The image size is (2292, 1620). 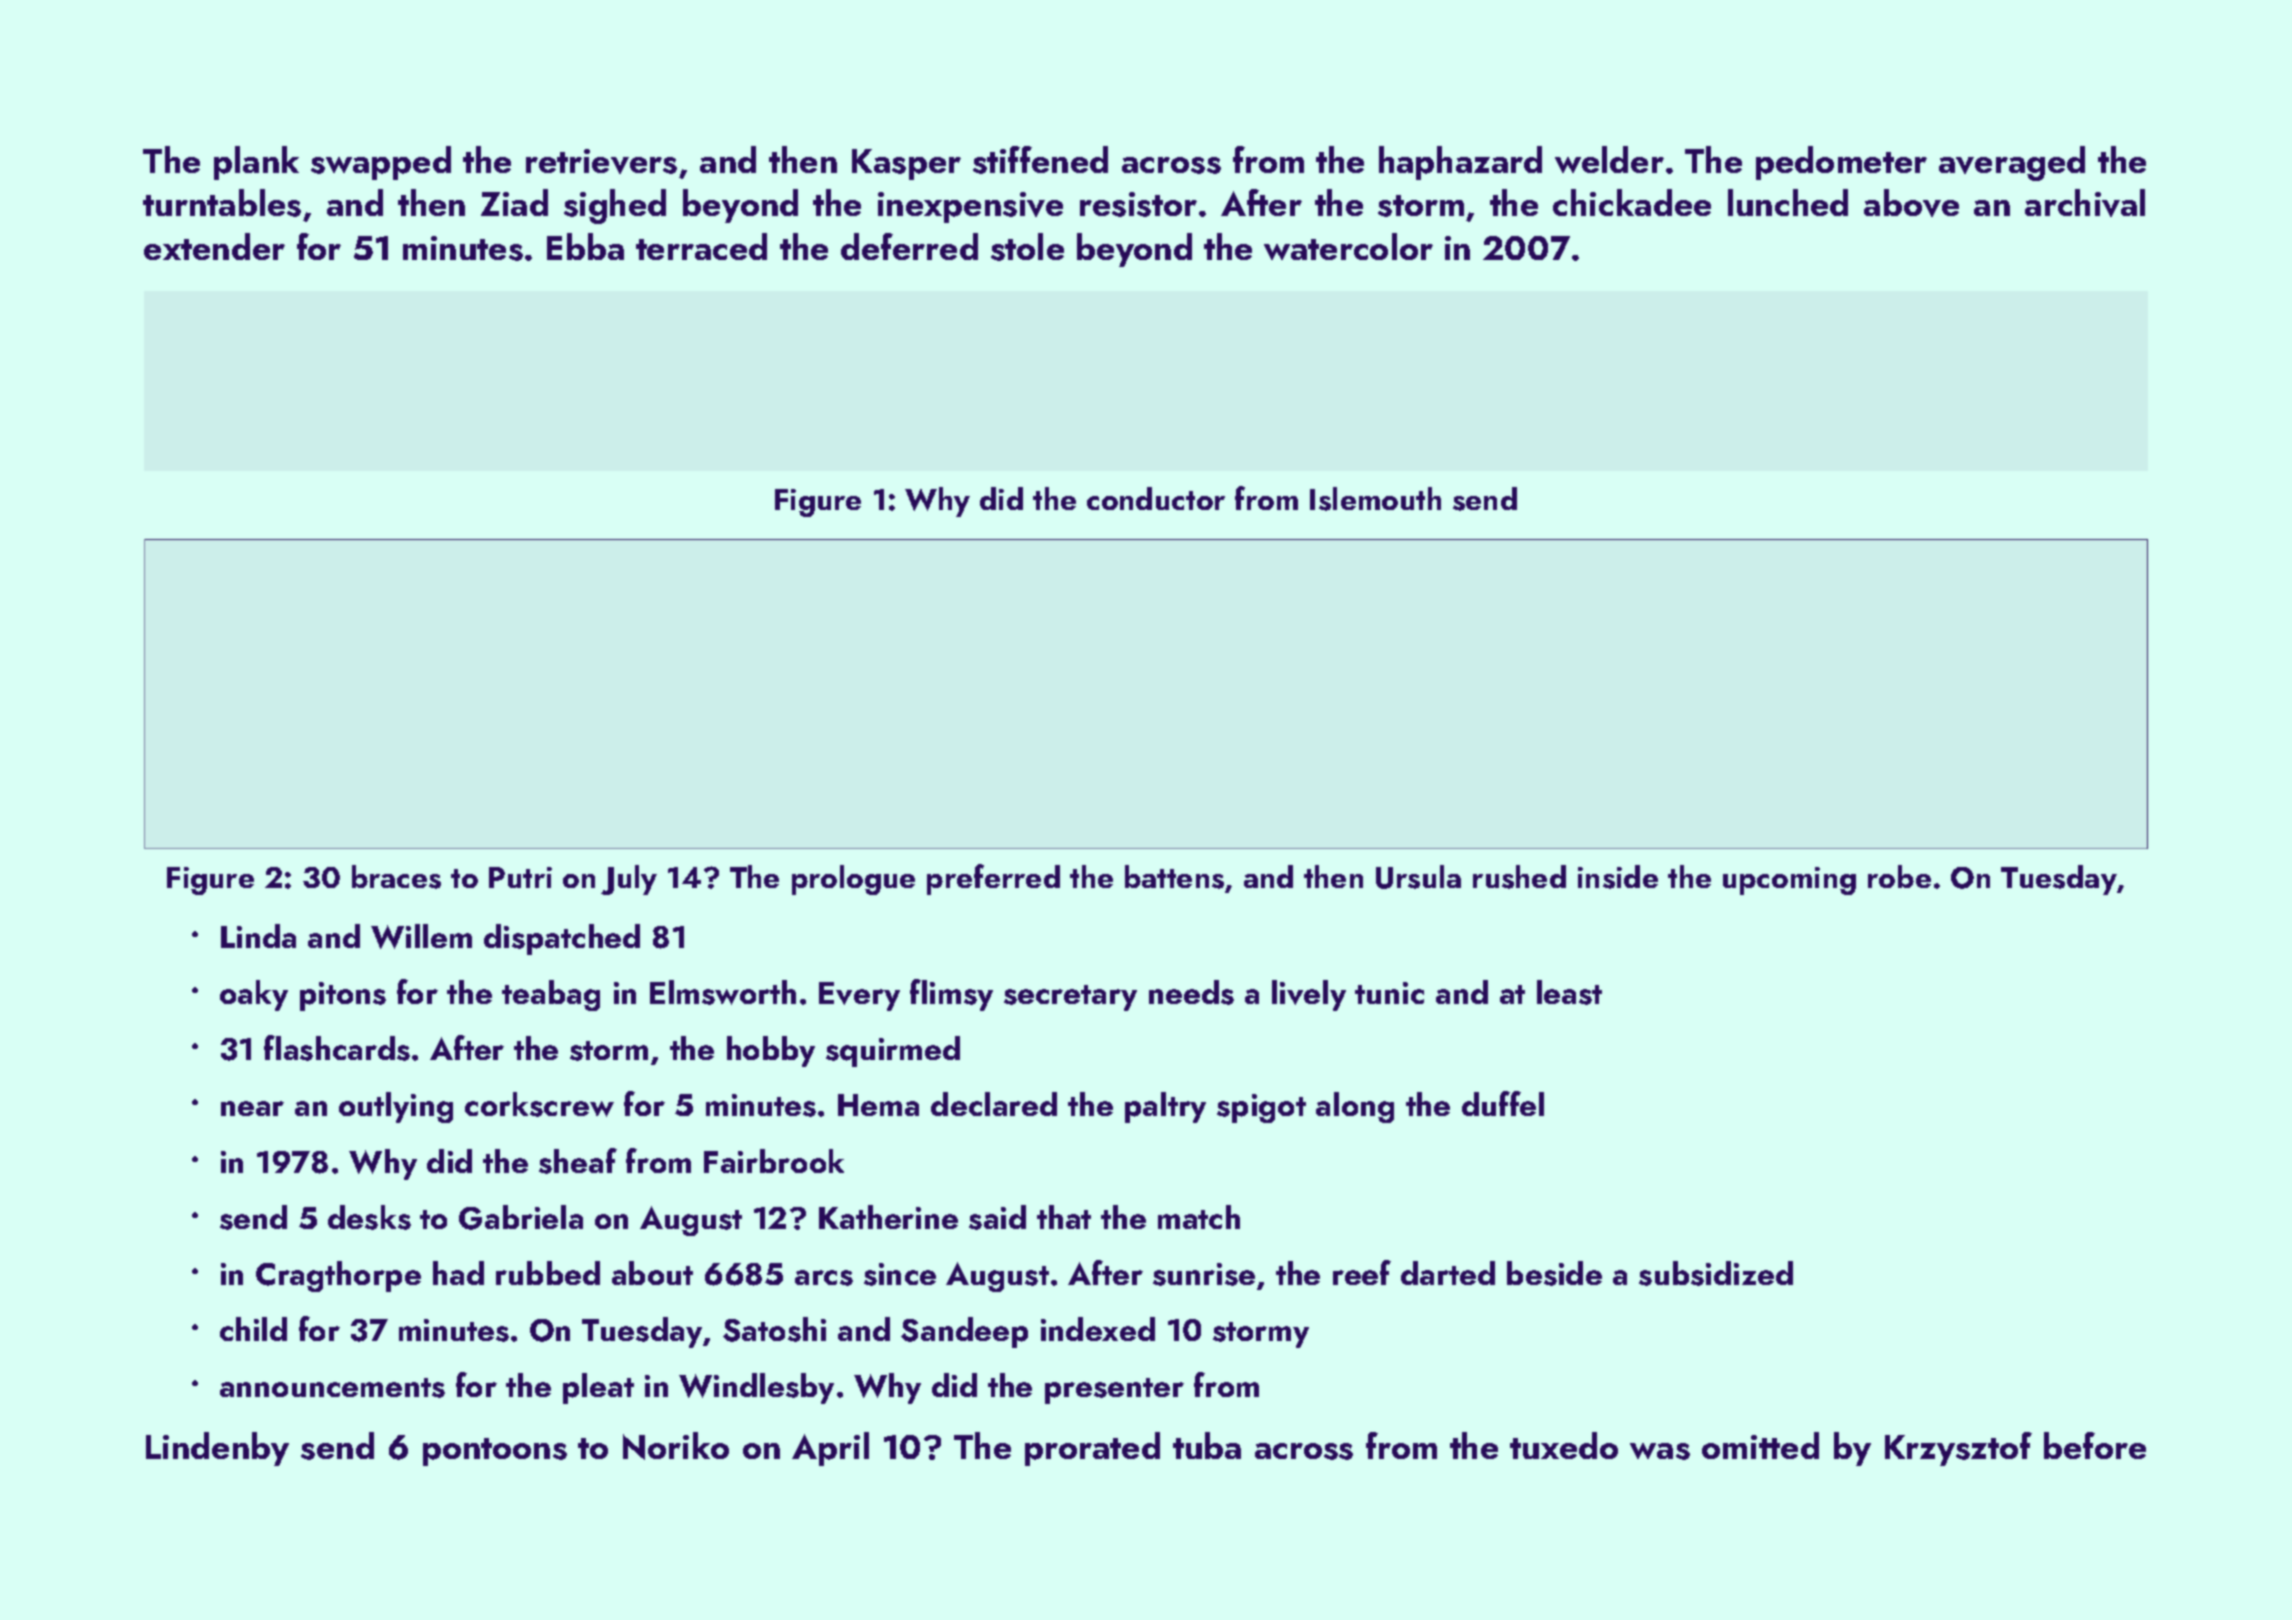 I want to click on preferred, so click(x=993, y=879).
